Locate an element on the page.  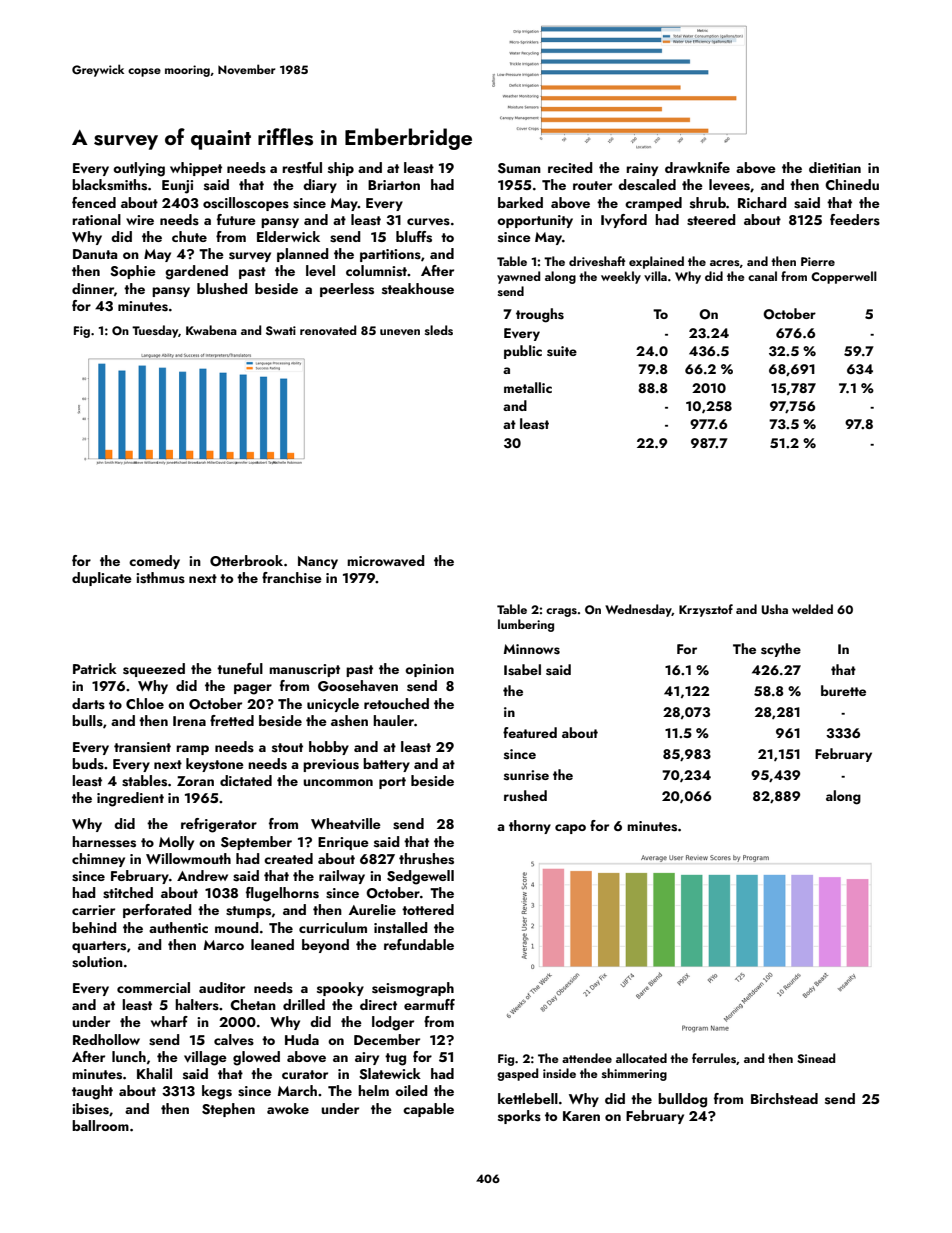
blushed is located at coordinates (222, 289).
